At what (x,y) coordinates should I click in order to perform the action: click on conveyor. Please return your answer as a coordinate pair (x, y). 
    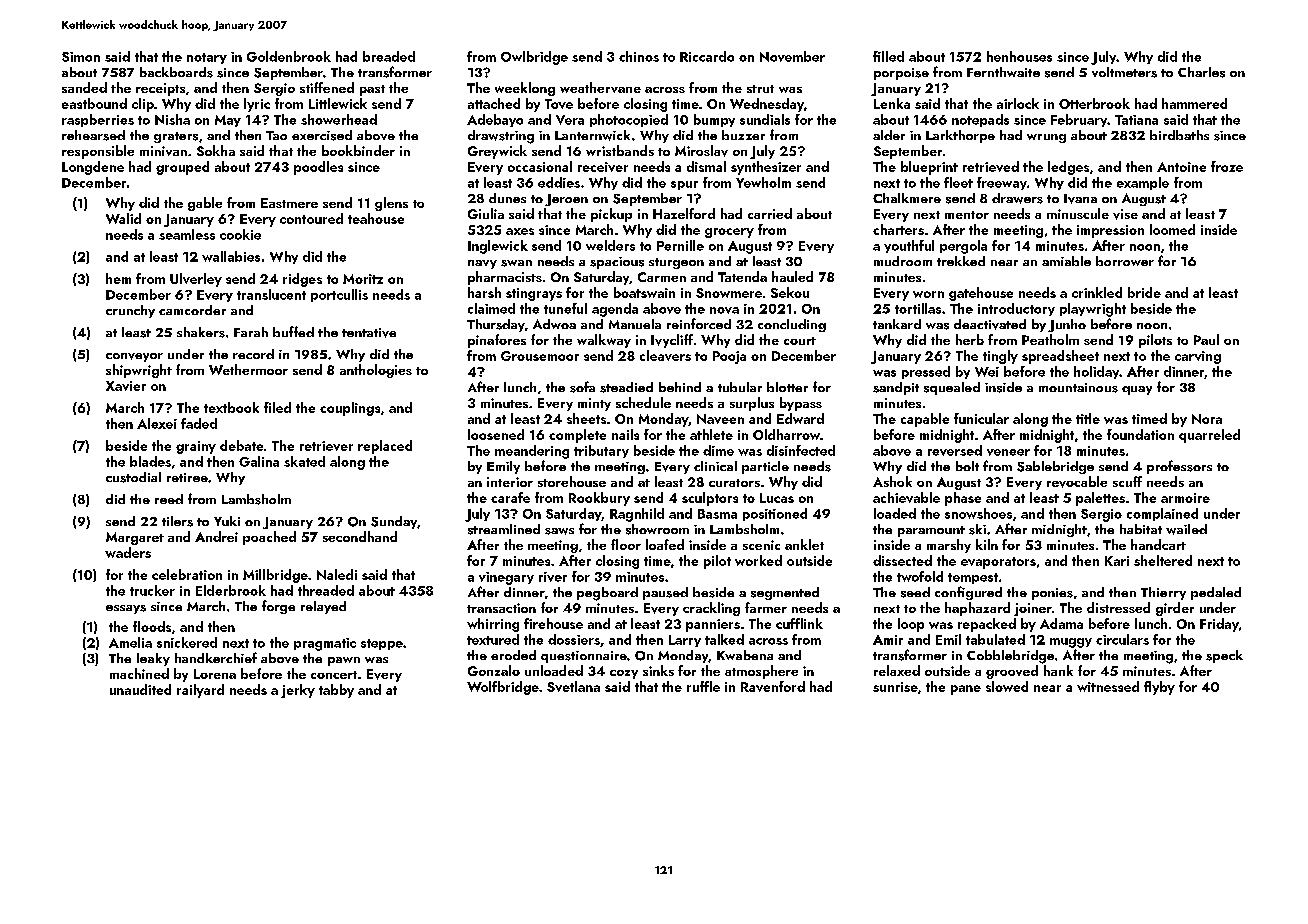
    Looking at the image, I should click on (134, 357).
